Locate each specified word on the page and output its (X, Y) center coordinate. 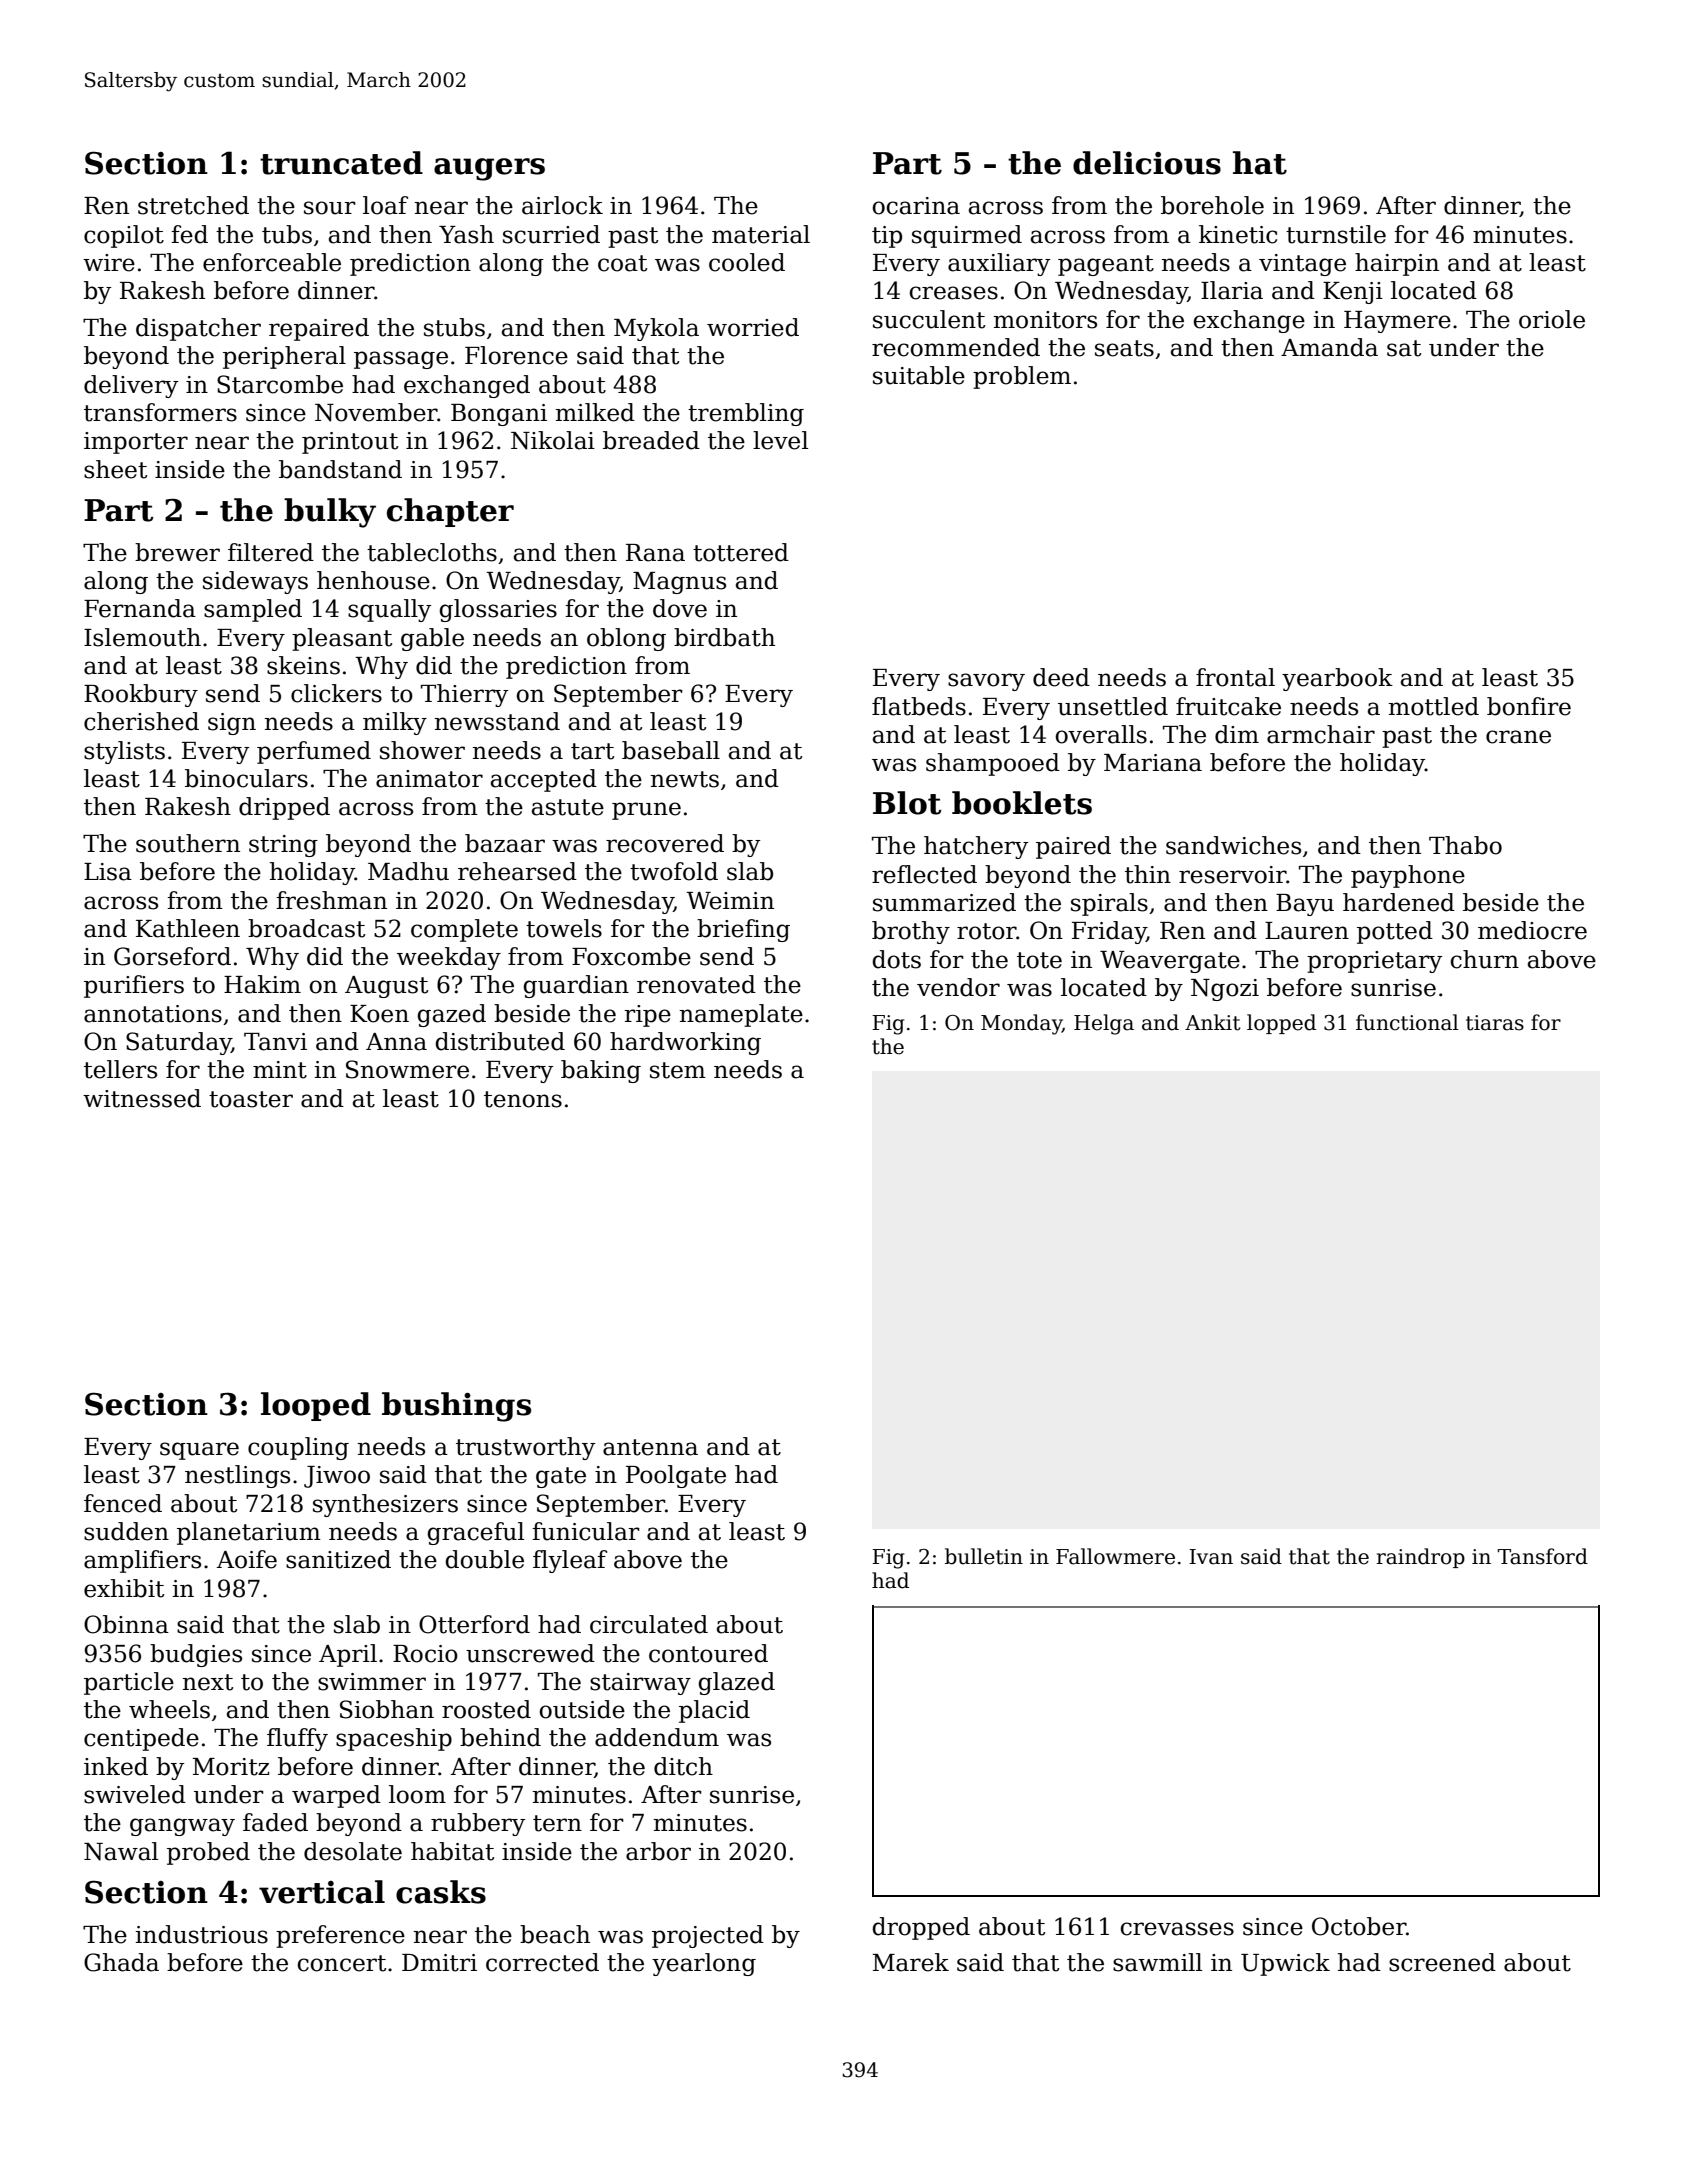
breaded (651, 440)
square (199, 1451)
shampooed (993, 764)
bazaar (505, 843)
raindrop (1420, 1558)
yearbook (1337, 679)
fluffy (297, 1739)
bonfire (1529, 706)
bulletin (984, 1556)
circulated (649, 1624)
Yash (466, 234)
